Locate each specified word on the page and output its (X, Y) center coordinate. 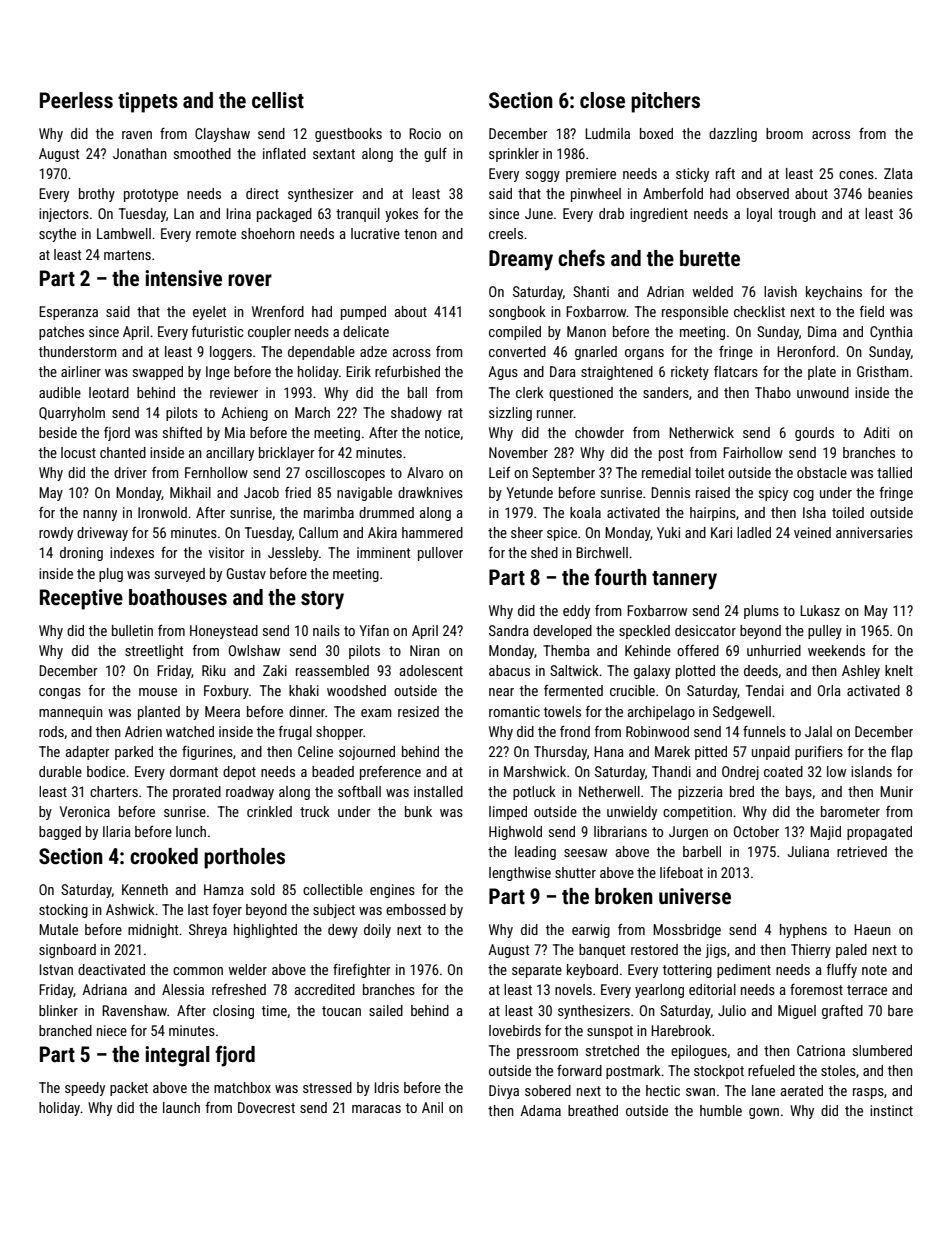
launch (181, 1107)
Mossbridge (687, 931)
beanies (890, 193)
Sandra (509, 630)
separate (537, 971)
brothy (97, 195)
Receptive (81, 599)
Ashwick (130, 909)
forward (579, 1070)
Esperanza (68, 313)
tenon (420, 234)
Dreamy (521, 260)
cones (856, 175)
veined (812, 532)
